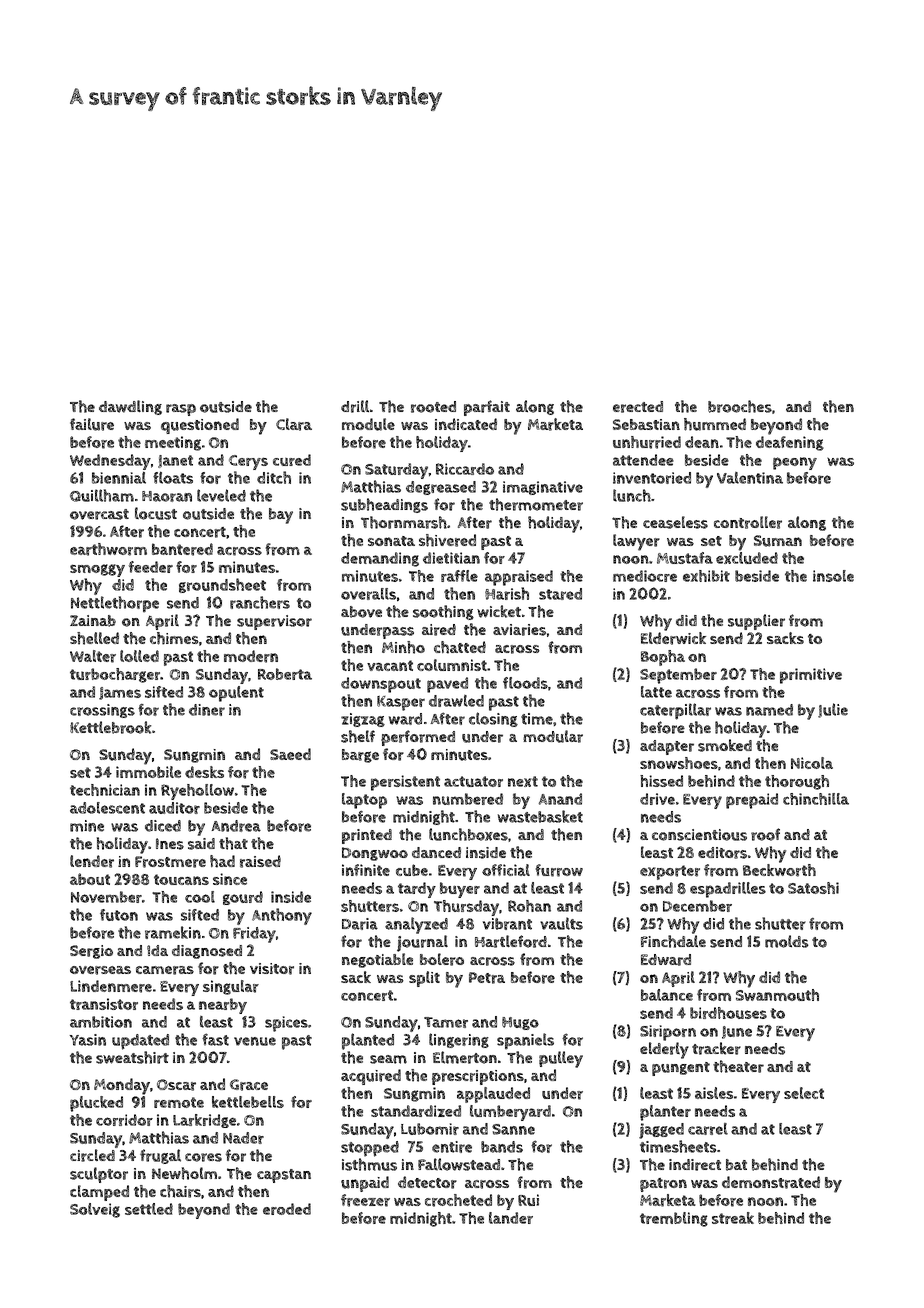 Image resolution: width=924 pixels, height=1308 pixels. What do you see at coordinates (833, 576) in the page?
I see `insole` at bounding box center [833, 576].
